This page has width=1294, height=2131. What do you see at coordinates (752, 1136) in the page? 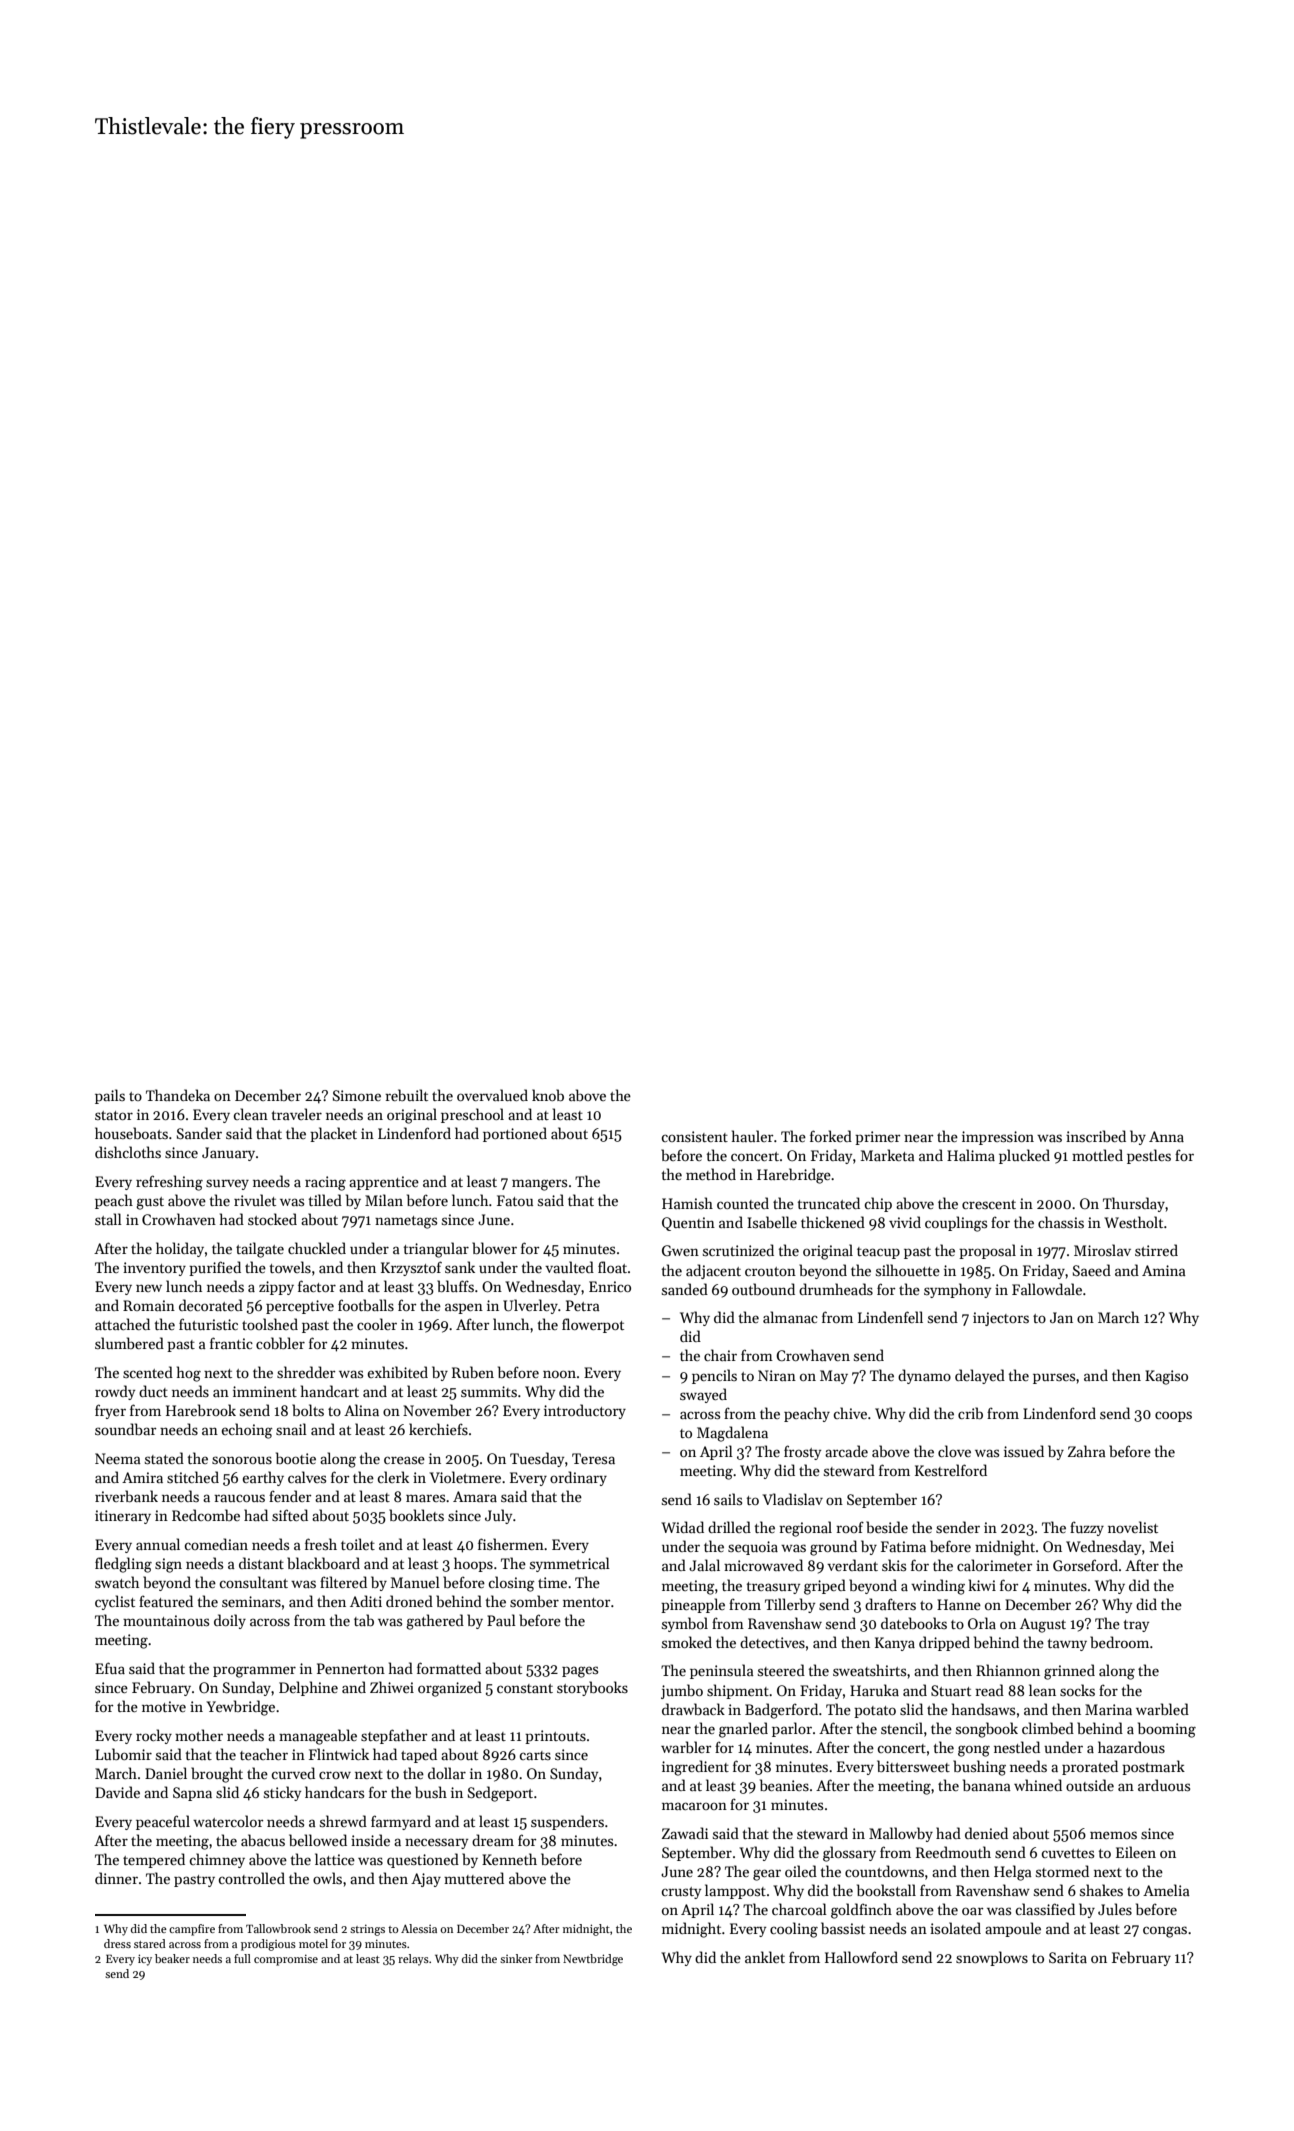
I see `hauler` at bounding box center [752, 1136].
